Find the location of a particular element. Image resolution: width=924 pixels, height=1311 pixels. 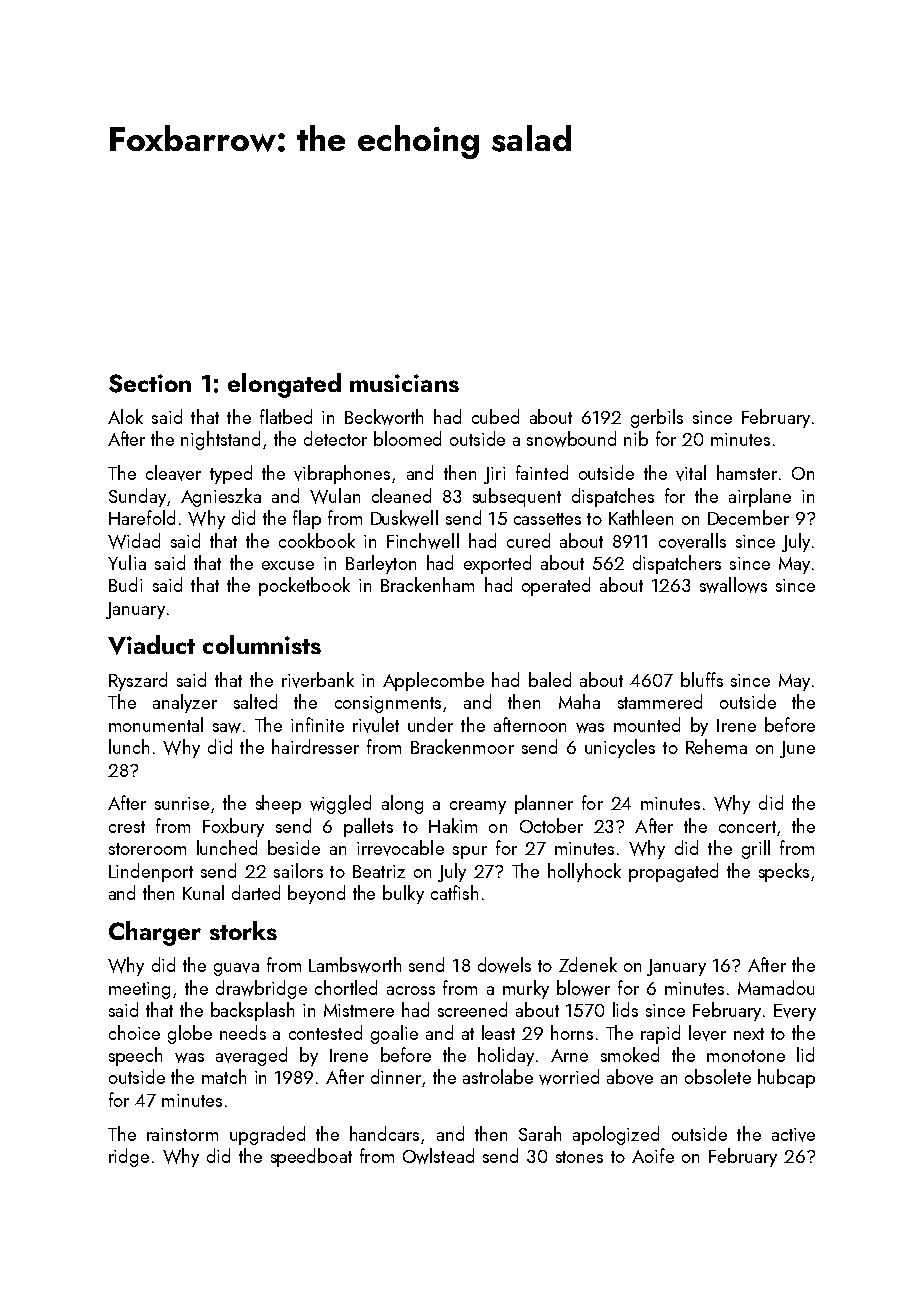

columnists is located at coordinates (262, 644).
